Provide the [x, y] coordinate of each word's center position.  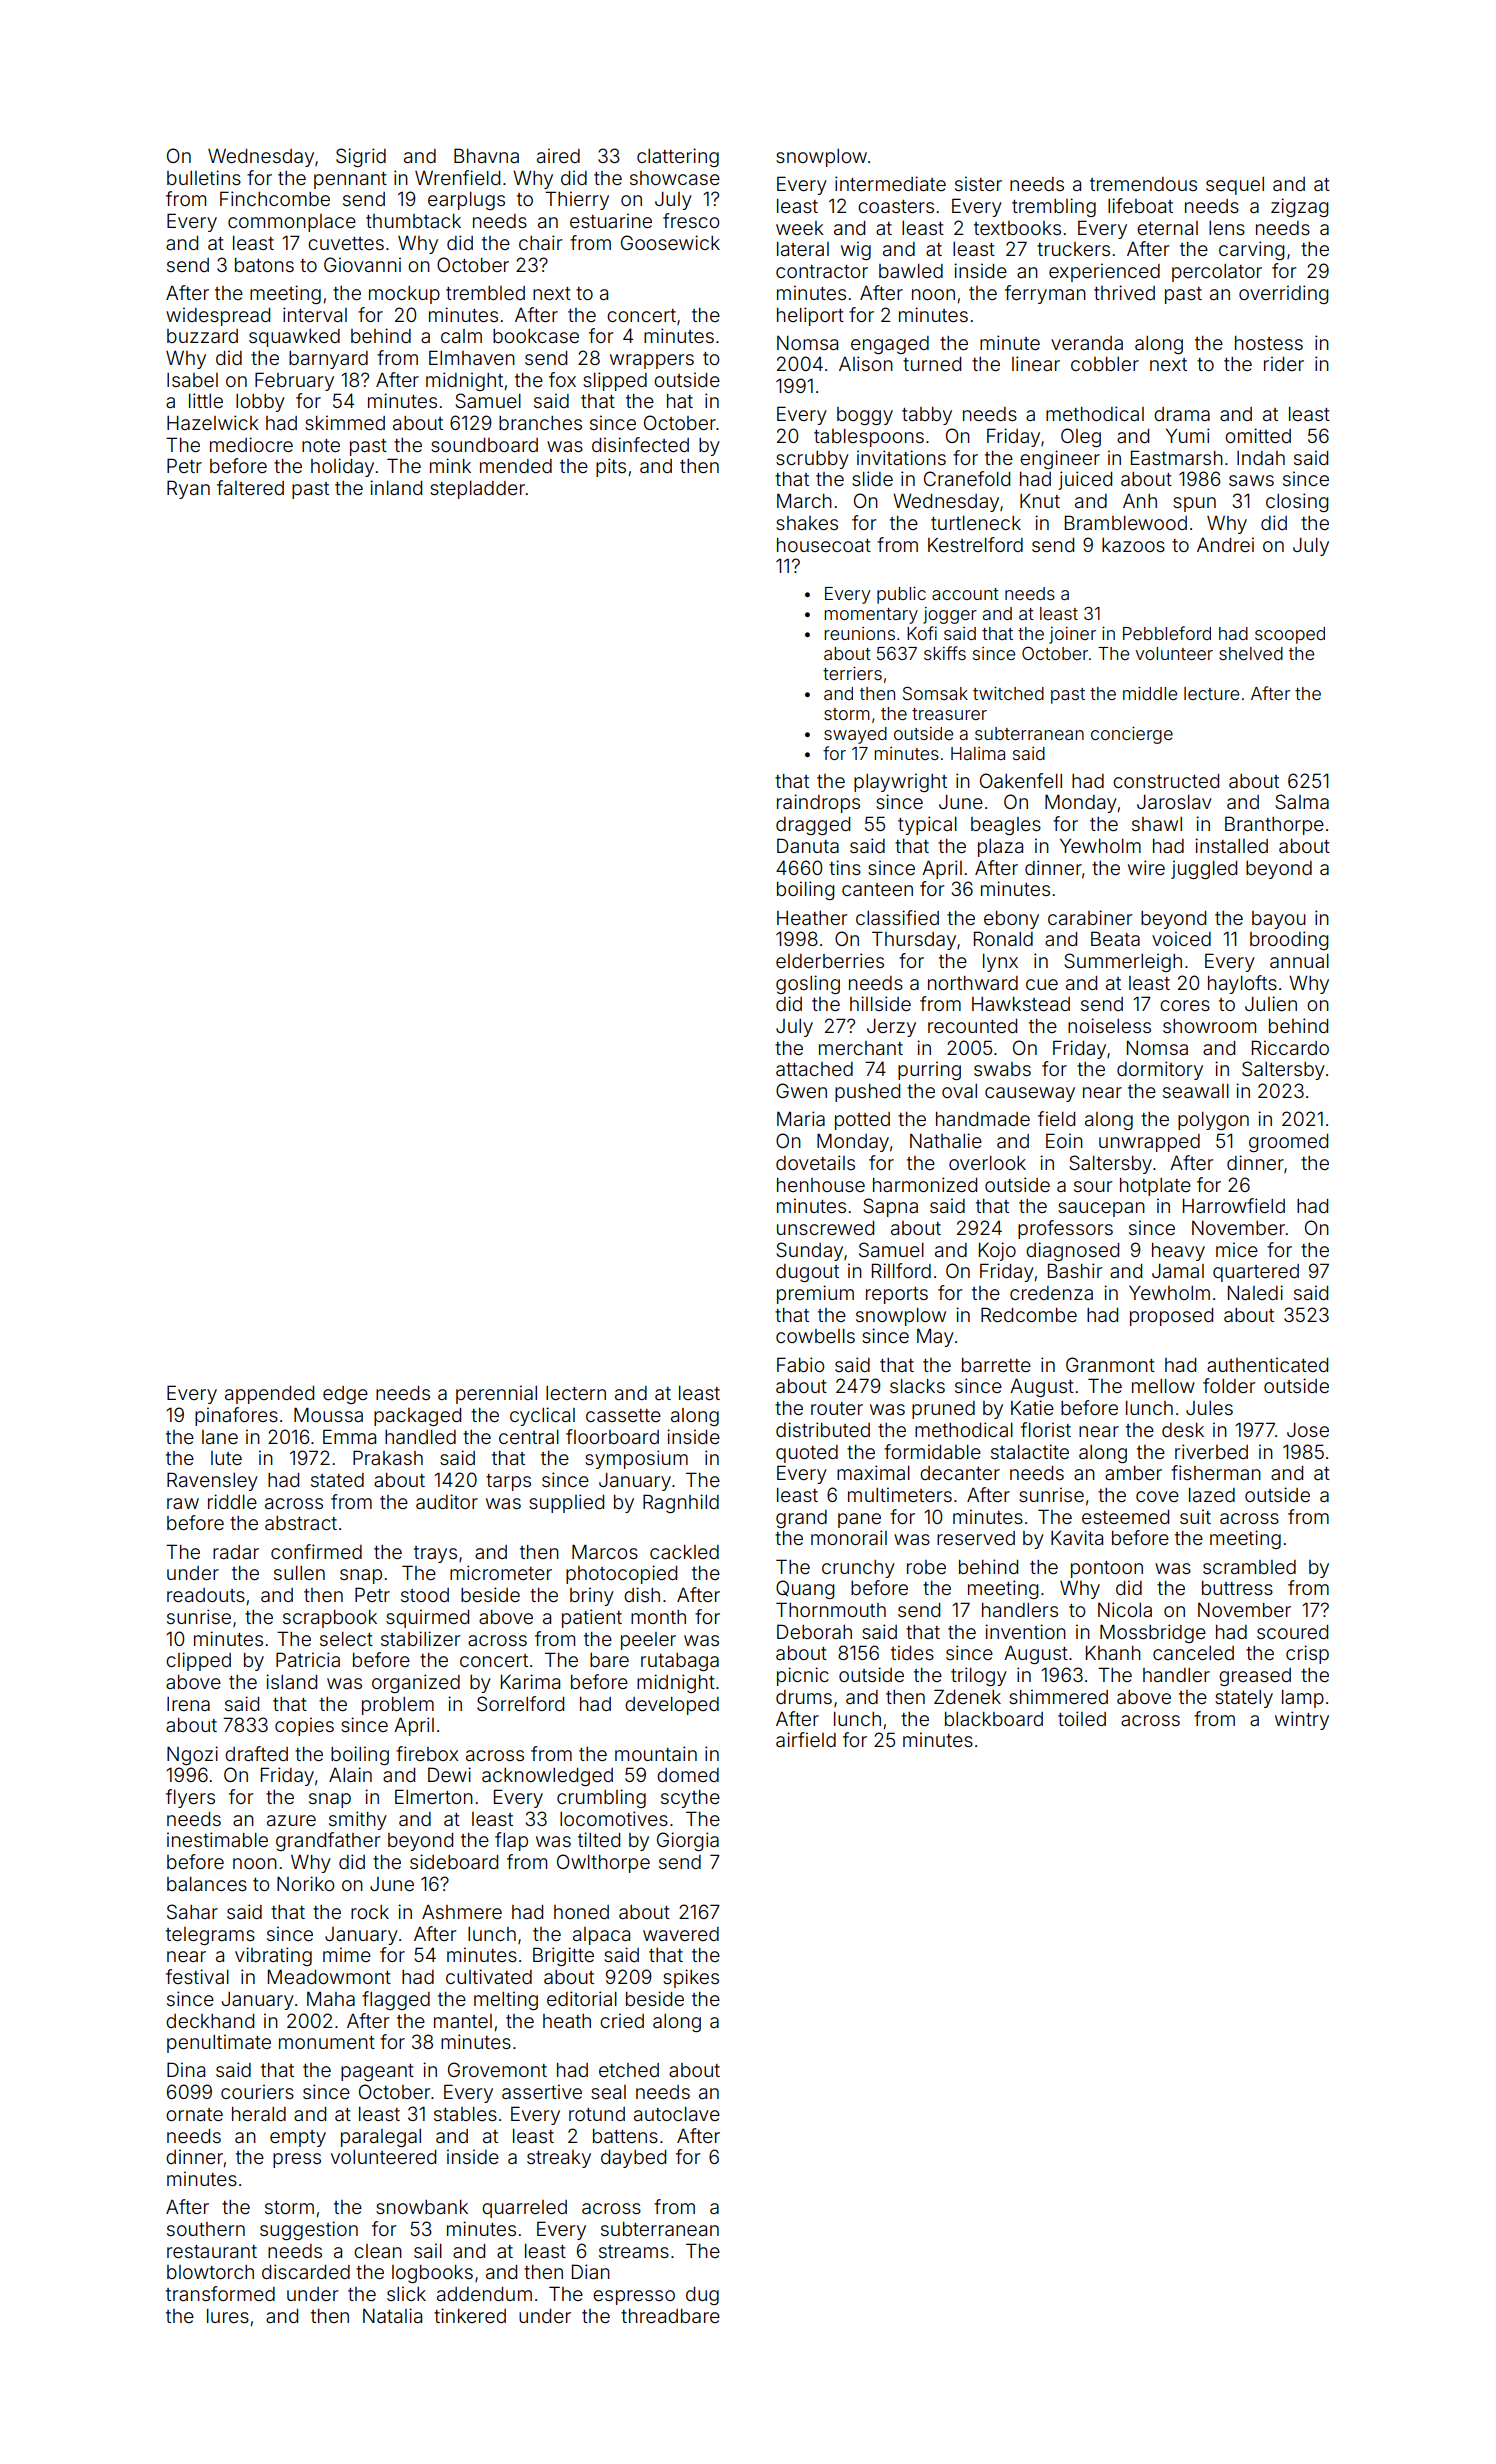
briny [592, 1596]
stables [465, 2114]
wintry [1302, 1720]
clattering [678, 157]
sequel [1235, 186]
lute [226, 1458]
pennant [350, 180]
